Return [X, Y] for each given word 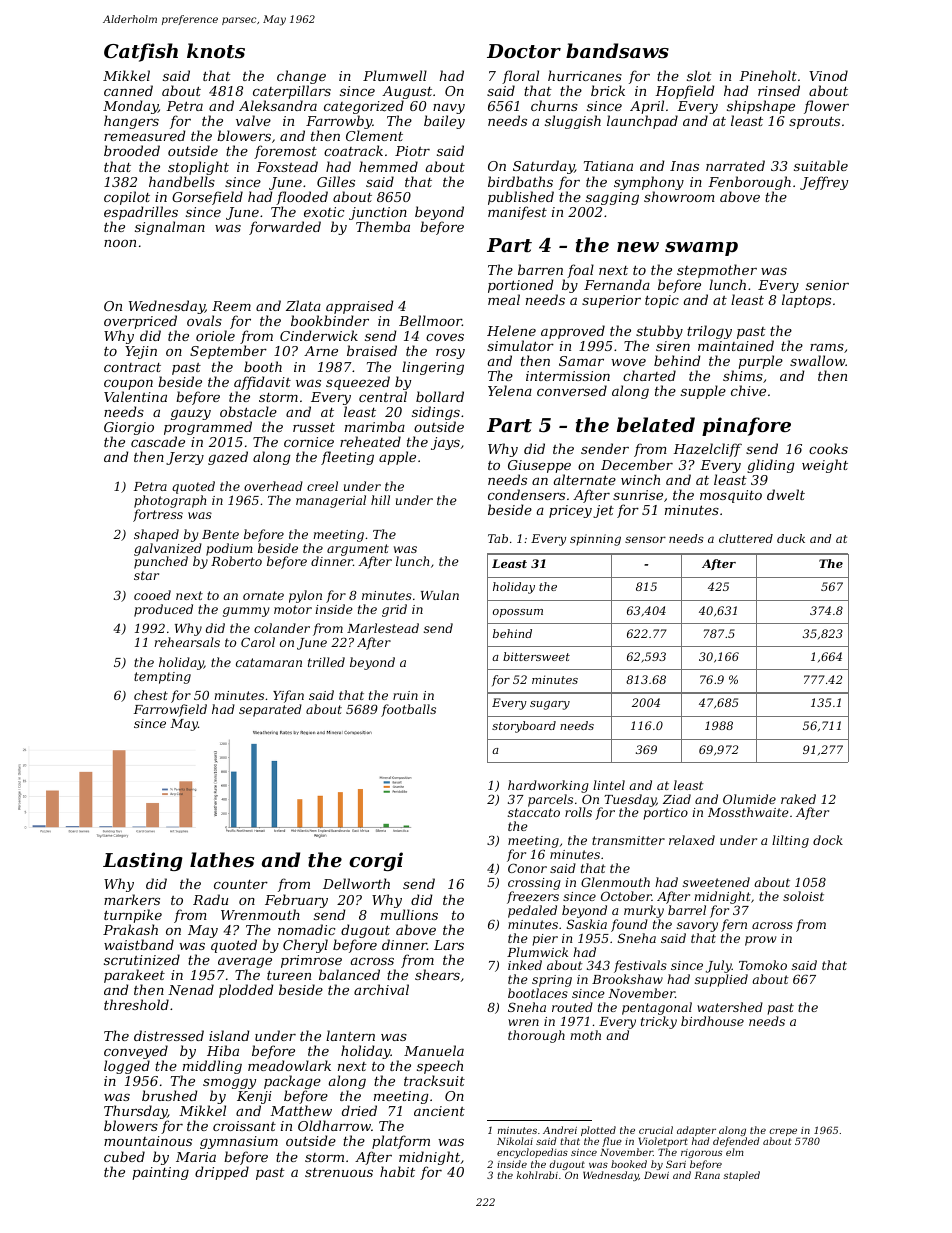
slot [699, 75]
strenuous [339, 1172]
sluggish [573, 122]
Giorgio [129, 428]
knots [216, 50]
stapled [741, 1176]
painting [160, 1173]
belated [656, 424]
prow [760, 941]
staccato [534, 812]
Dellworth [356, 883]
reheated [370, 441]
